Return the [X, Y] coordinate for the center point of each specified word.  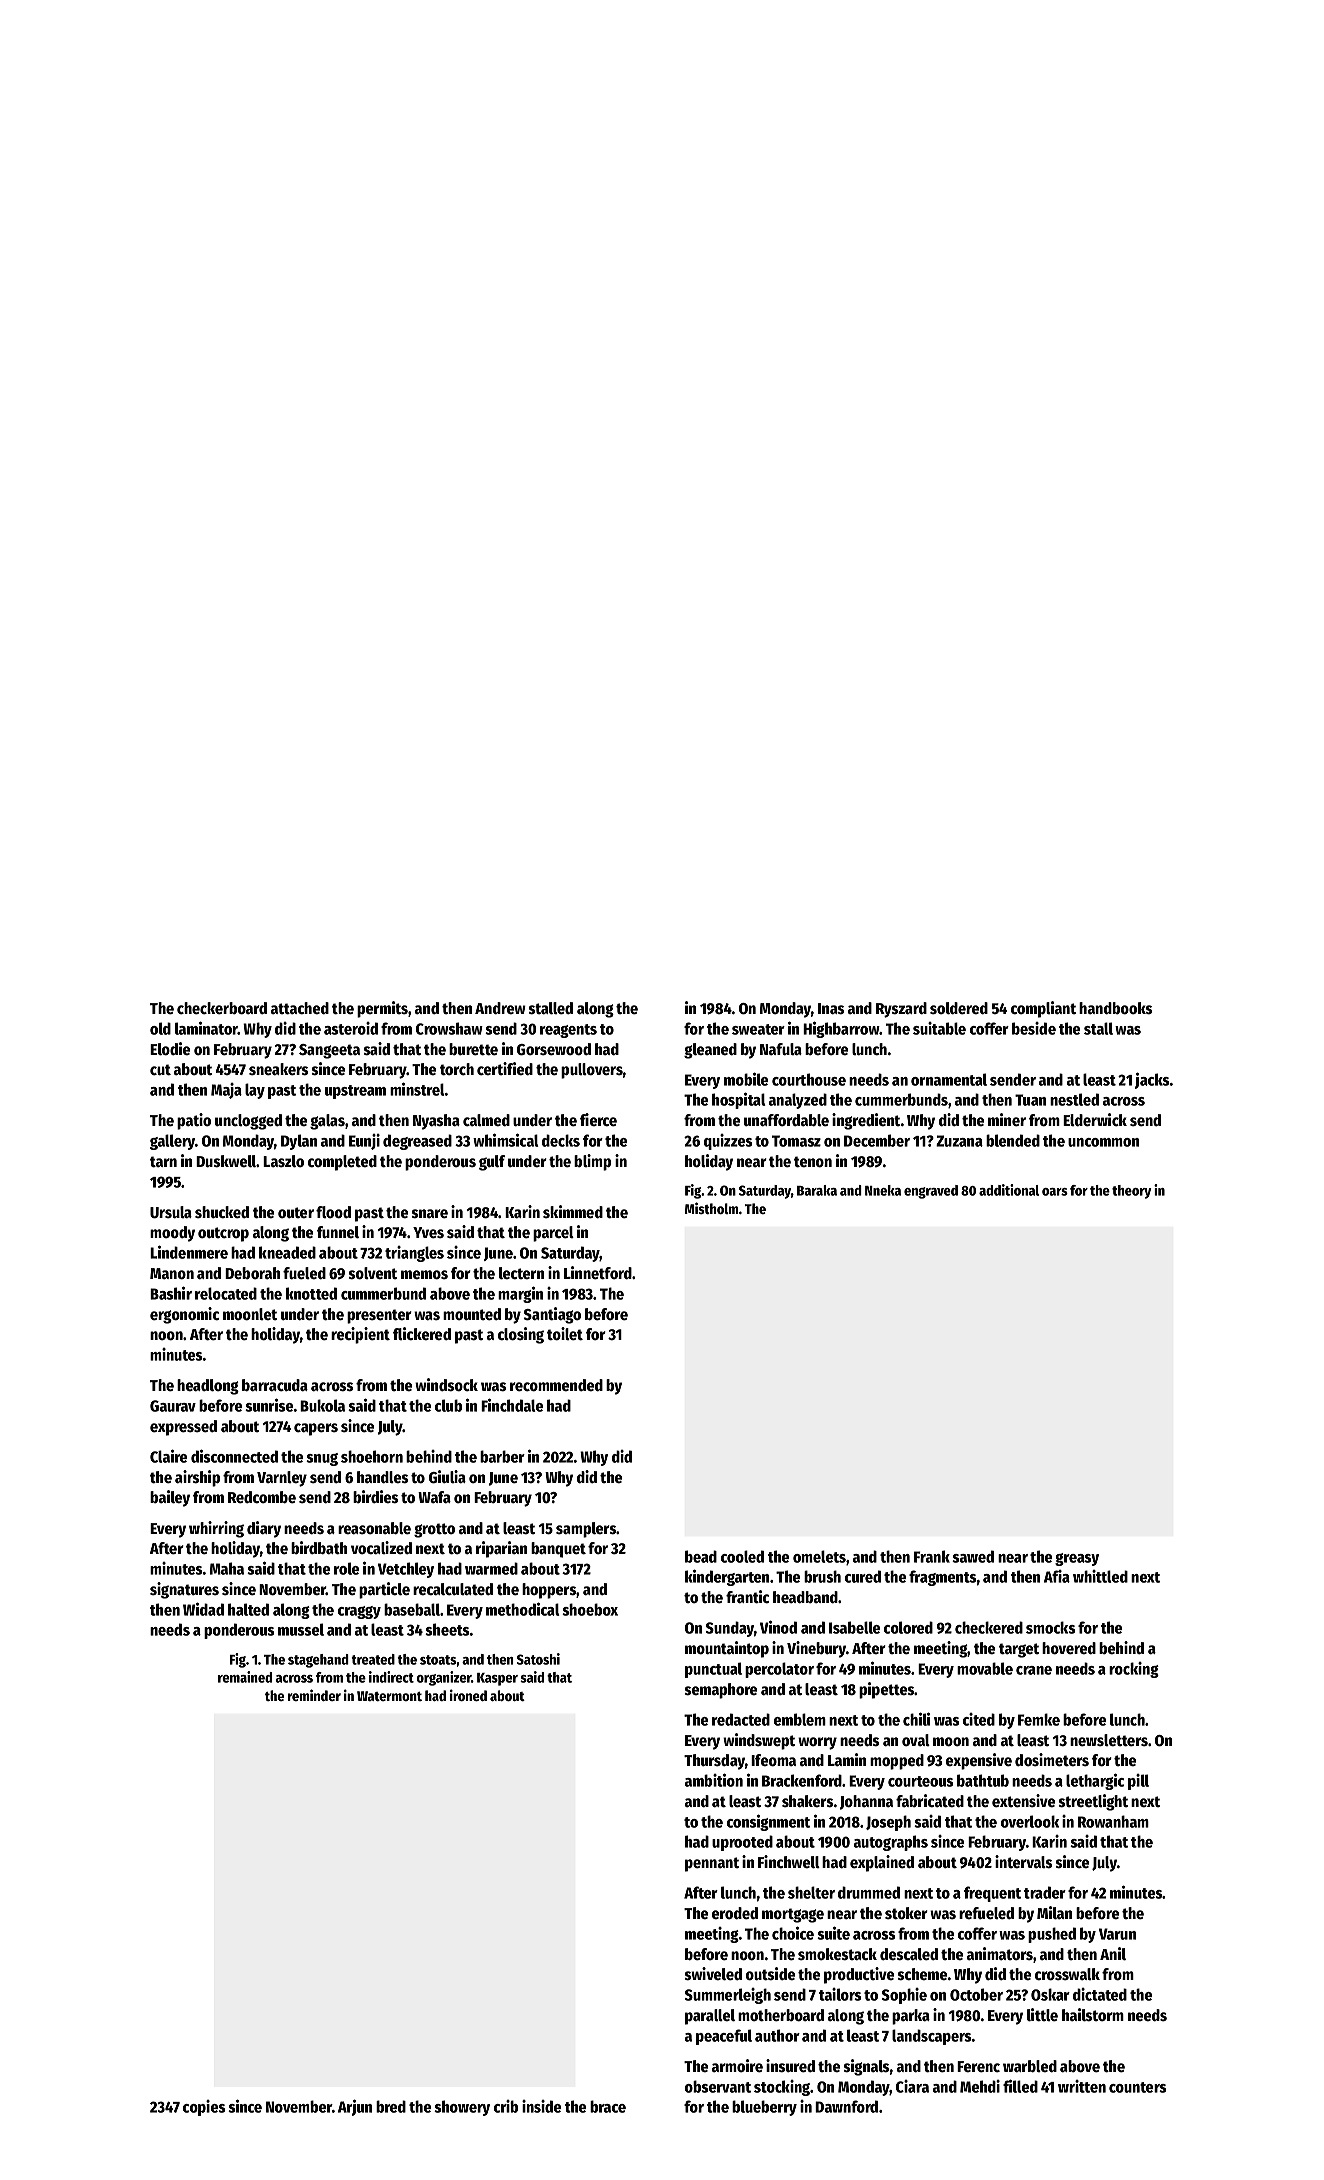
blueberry [764, 2108]
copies [204, 2108]
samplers [586, 1530]
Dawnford [846, 2106]
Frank [932, 1556]
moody [172, 1234]
